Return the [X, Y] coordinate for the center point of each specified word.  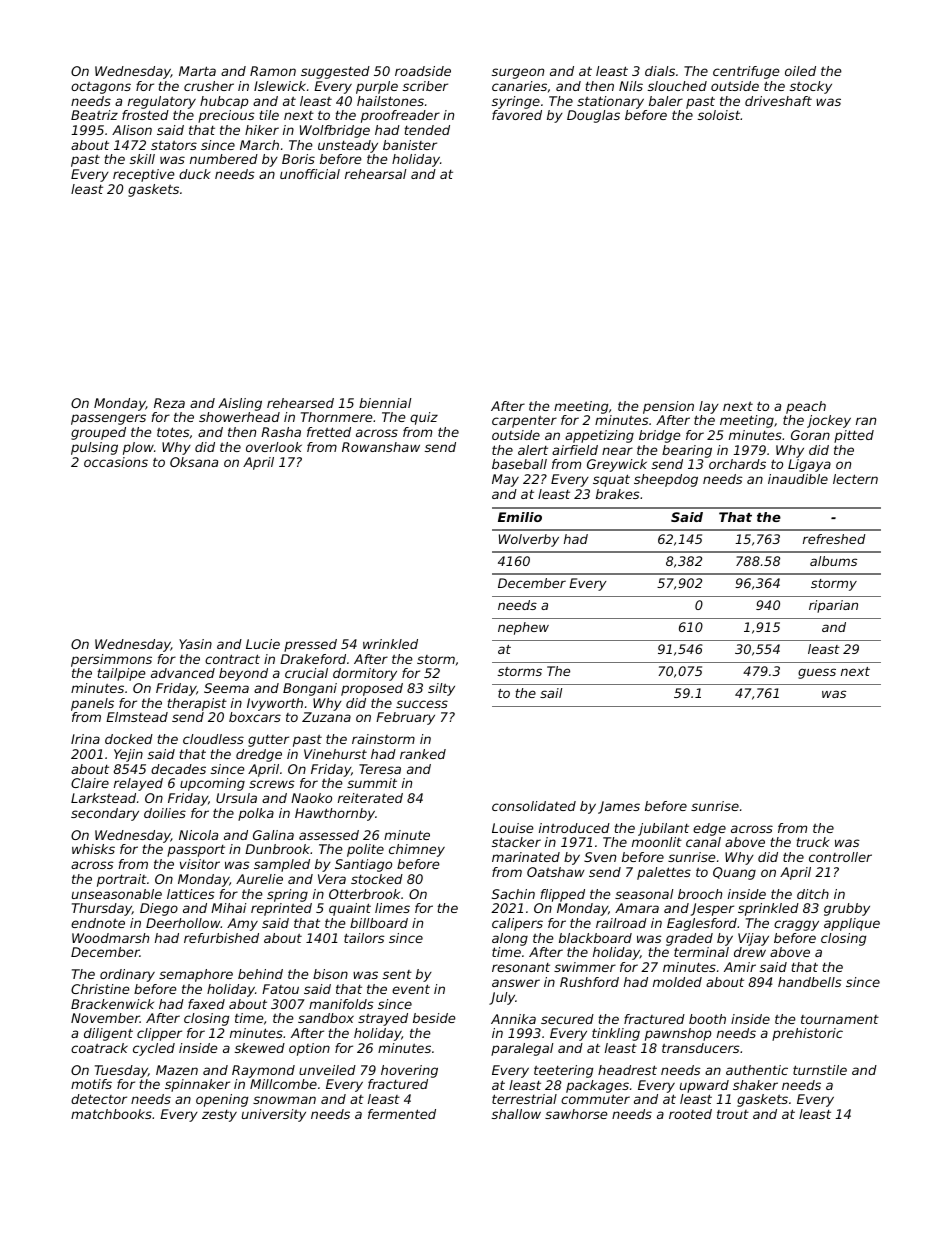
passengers [108, 419]
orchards [737, 464]
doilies [165, 813]
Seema [226, 688]
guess [817, 673]
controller [840, 857]
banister [410, 145]
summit [372, 783]
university [274, 1115]
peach [806, 407]
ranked [423, 754]
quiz [424, 418]
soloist [719, 115]
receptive [144, 175]
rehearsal [376, 174]
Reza [169, 403]
